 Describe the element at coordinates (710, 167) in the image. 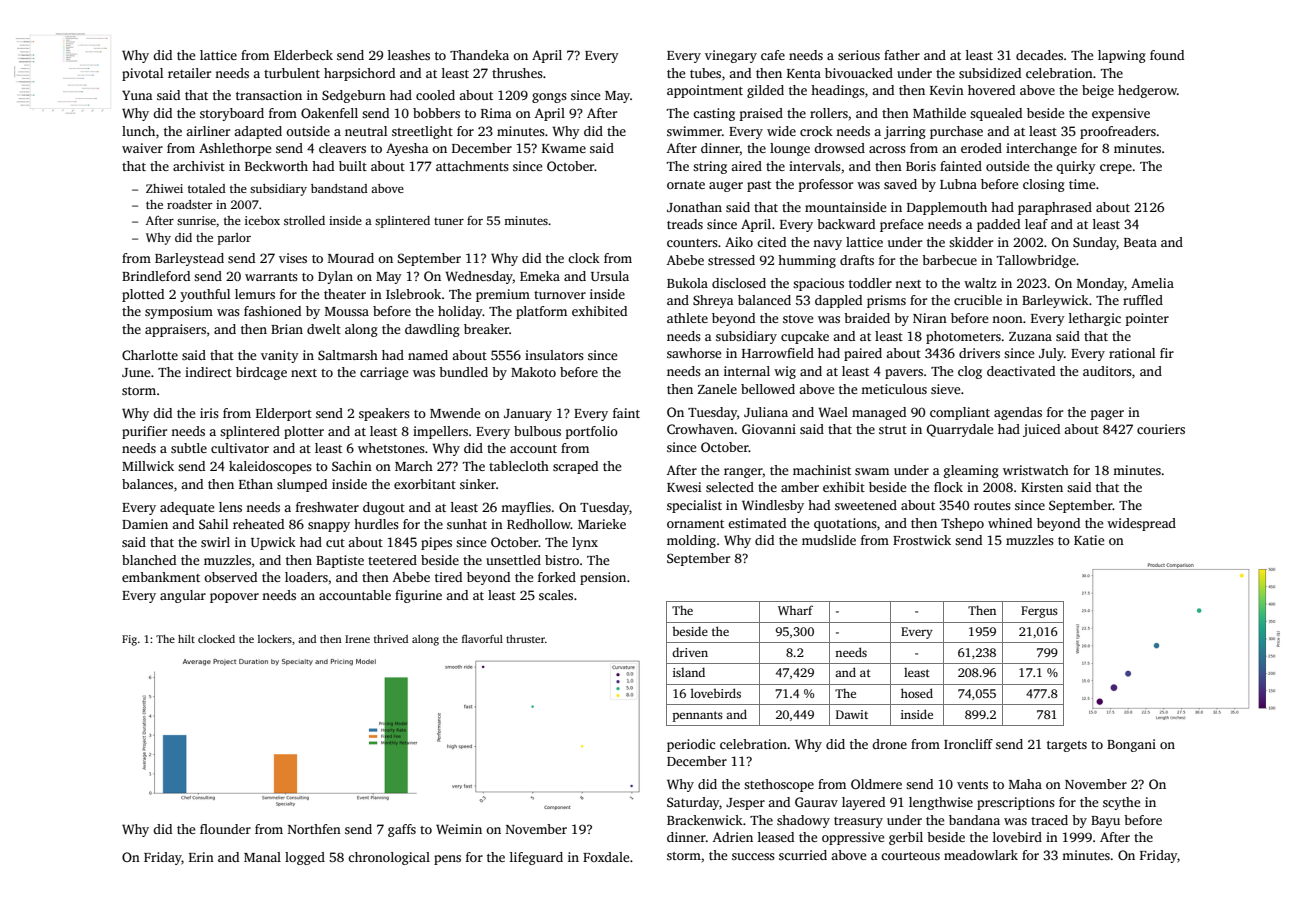

I see `string` at that location.
